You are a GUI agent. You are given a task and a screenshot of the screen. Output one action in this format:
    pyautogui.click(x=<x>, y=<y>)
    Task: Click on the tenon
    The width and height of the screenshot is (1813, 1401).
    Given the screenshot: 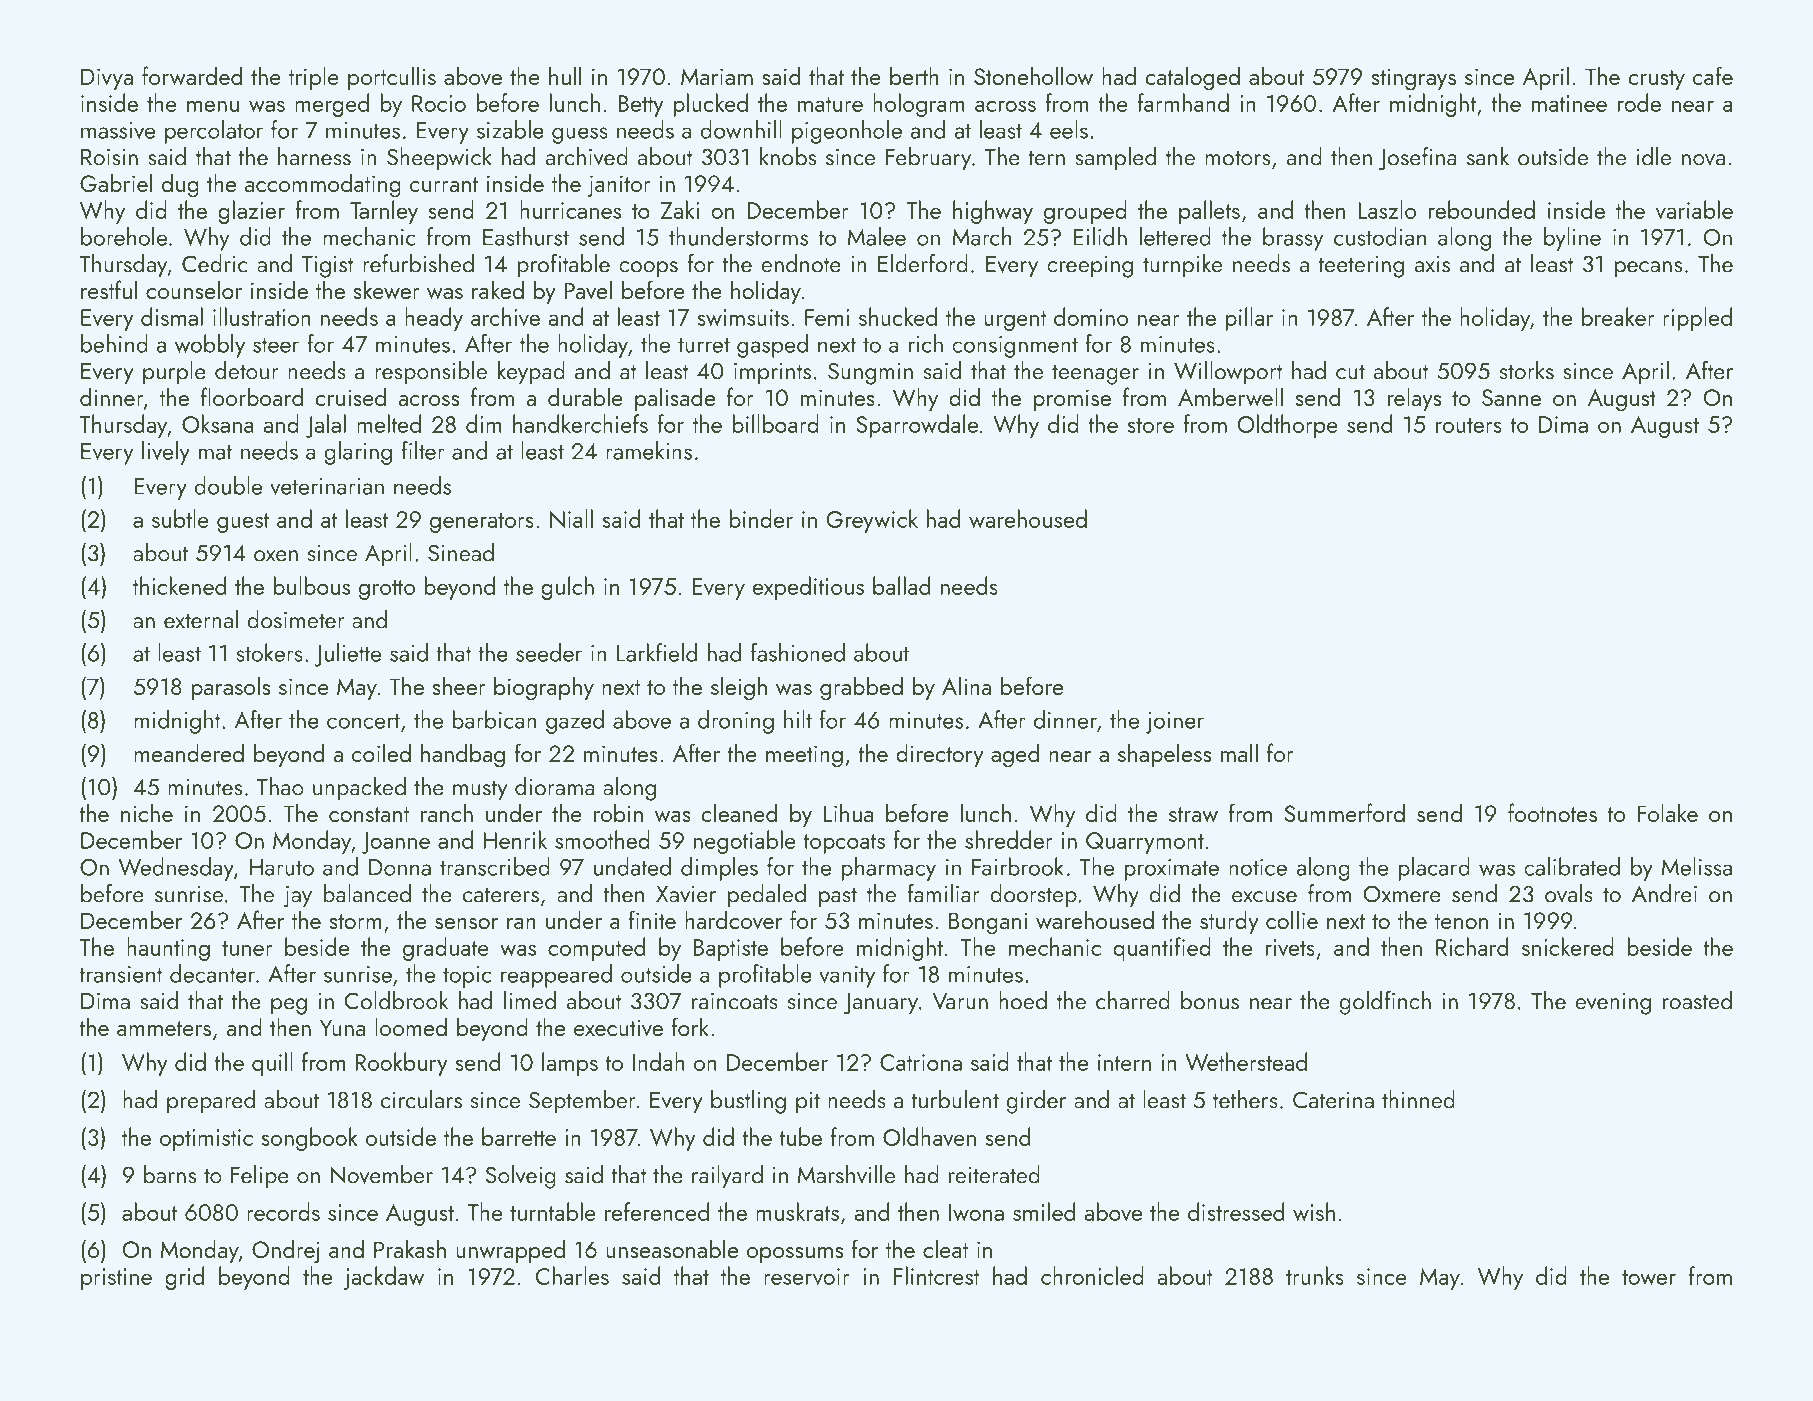 What is the action you would take?
    pyautogui.click(x=1461, y=921)
